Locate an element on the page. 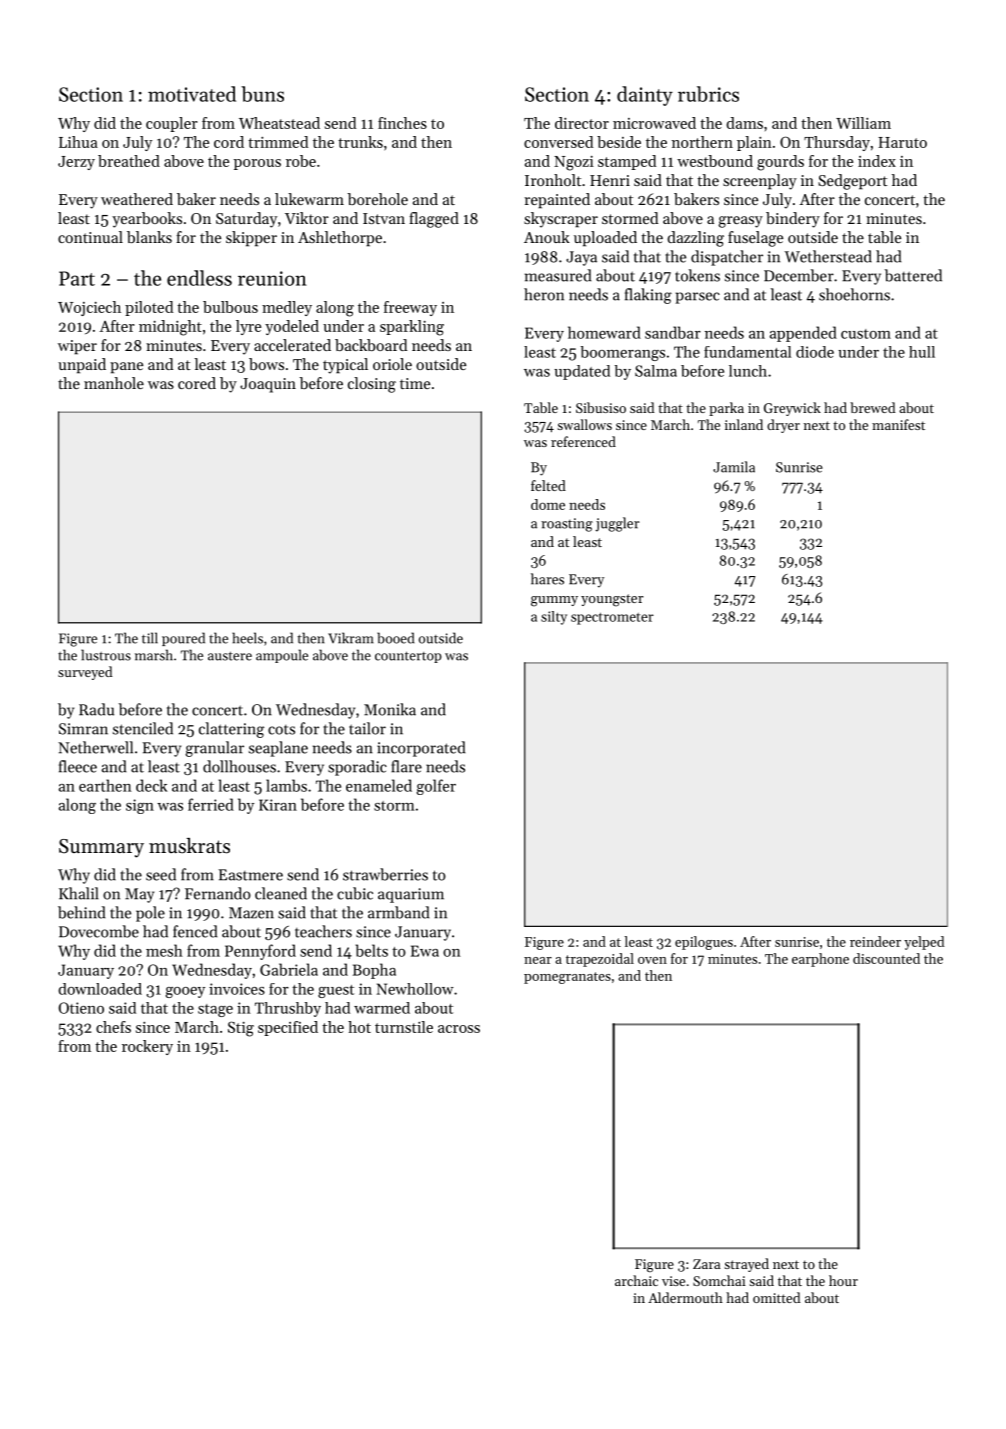 The width and height of the document is (1006, 1429). rockery is located at coordinates (147, 1047).
